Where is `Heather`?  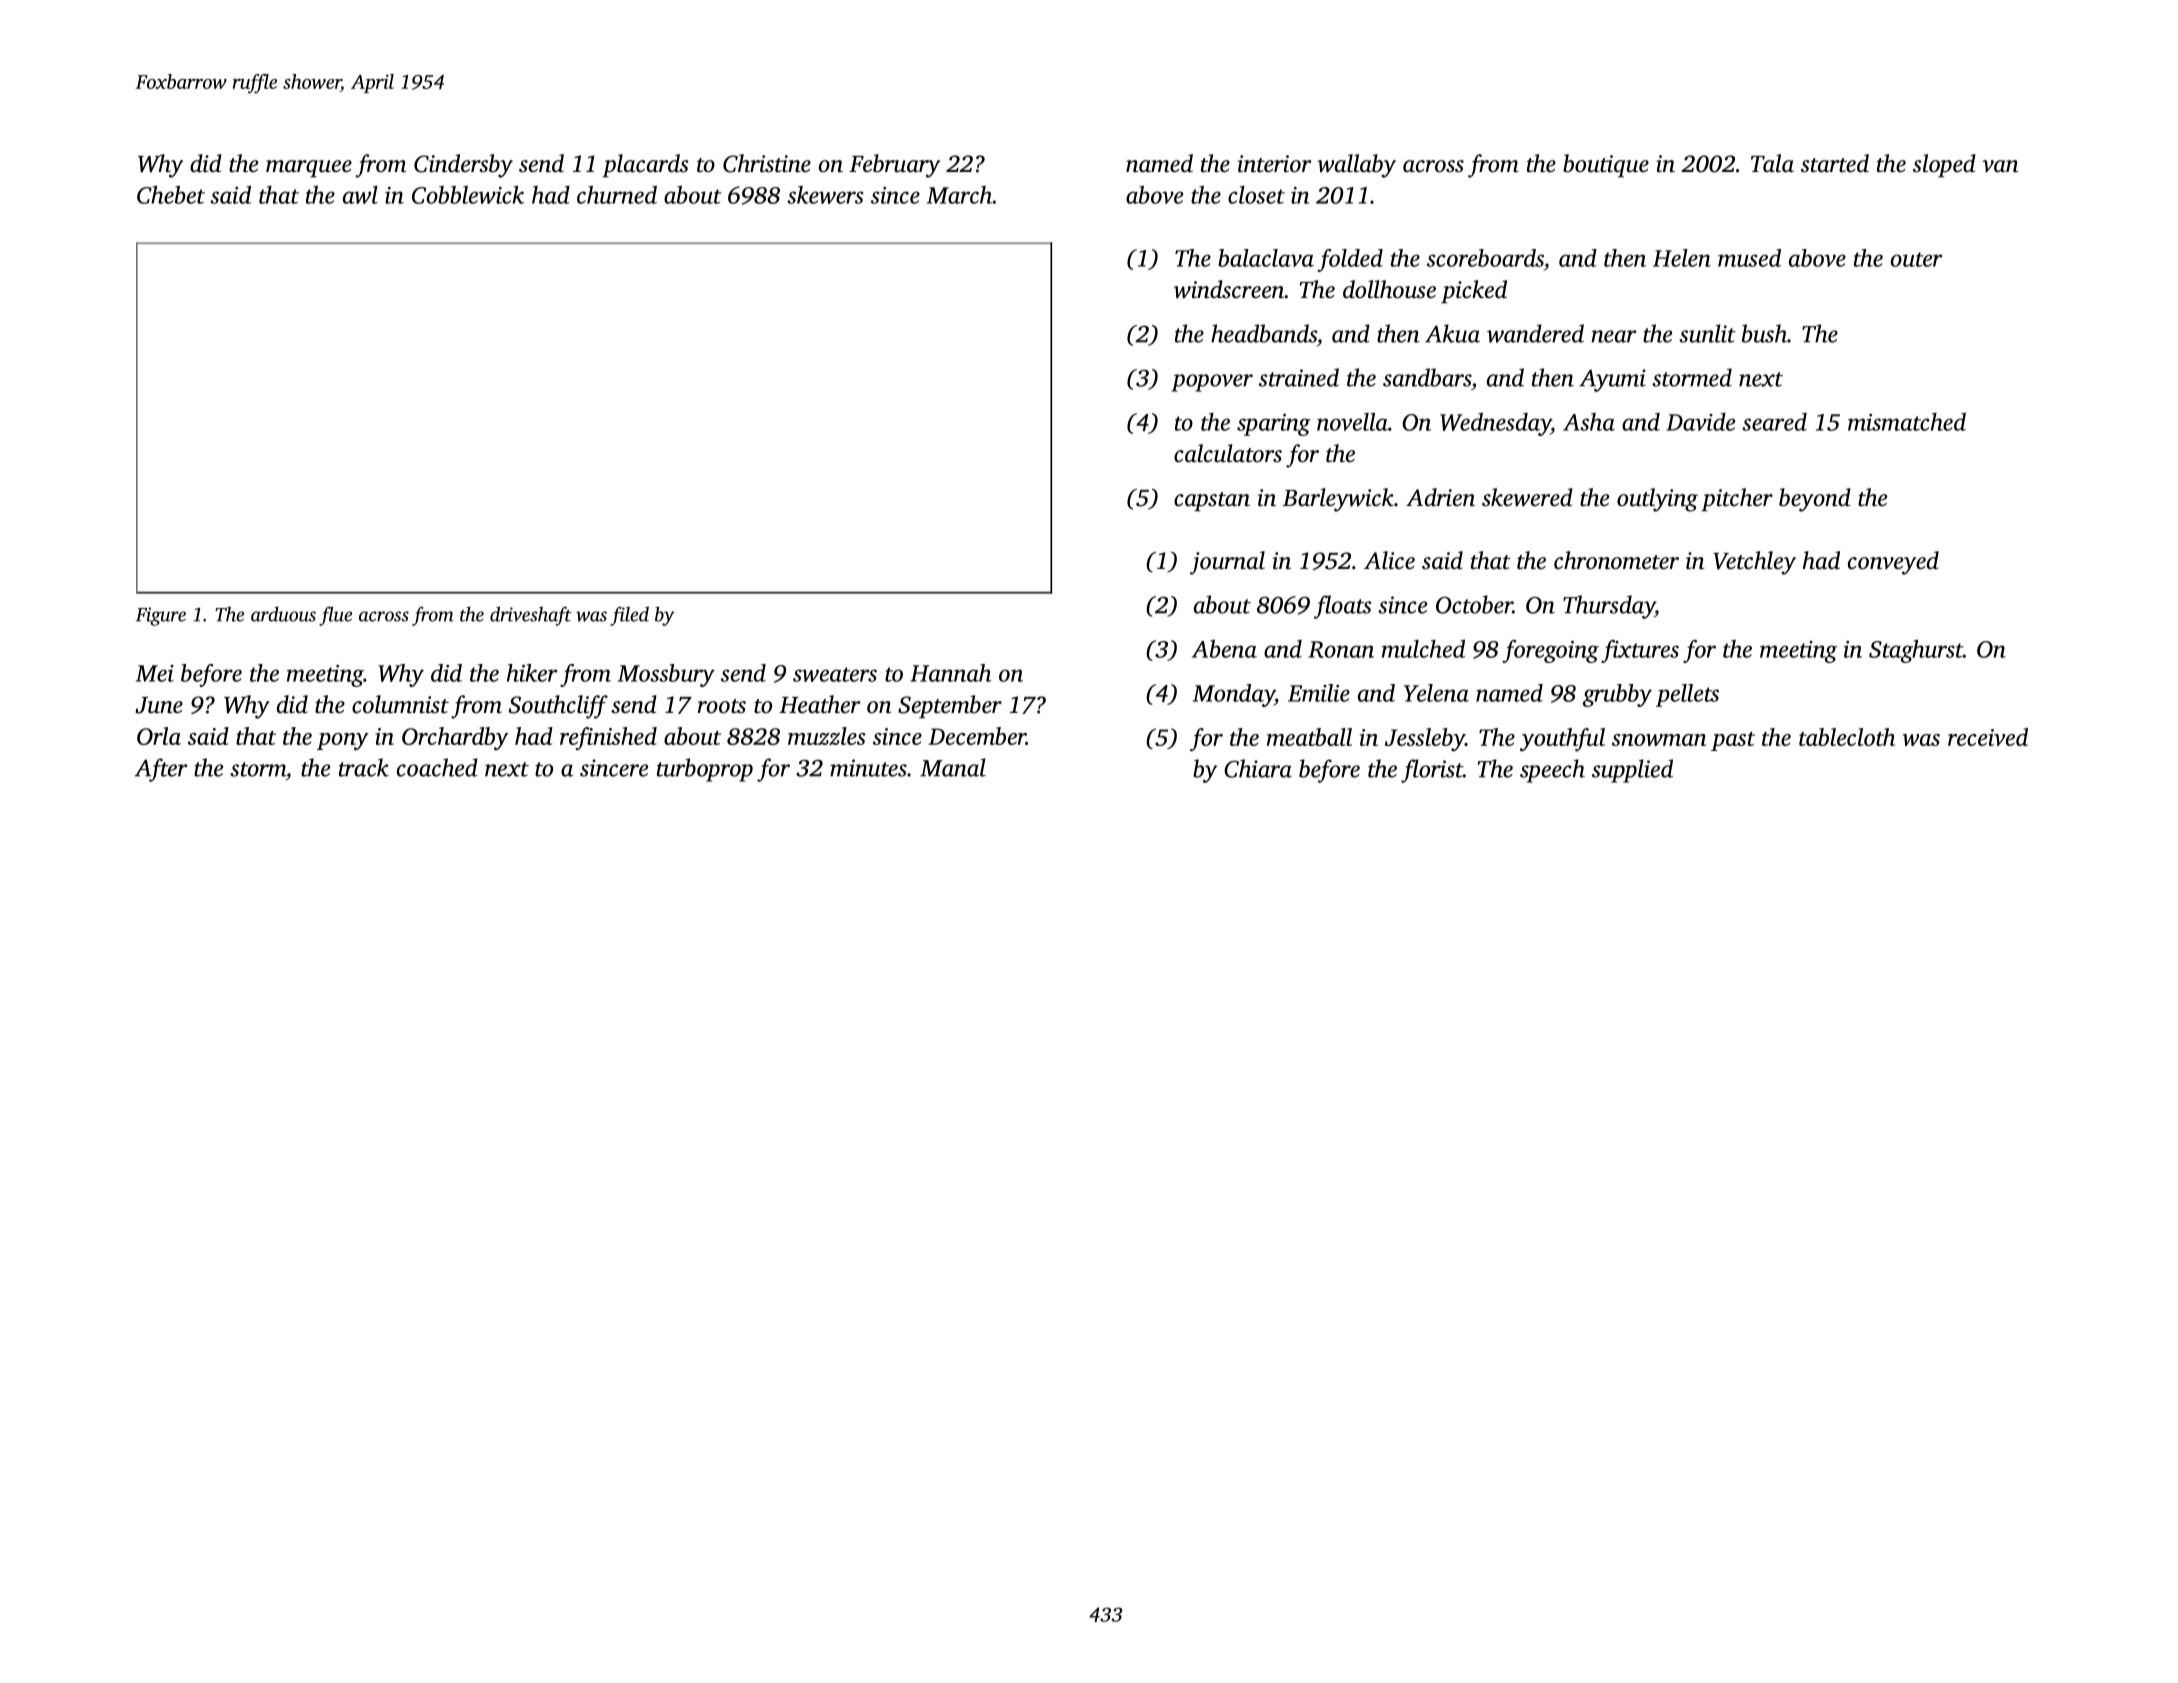 Heather is located at coordinates (820, 704).
